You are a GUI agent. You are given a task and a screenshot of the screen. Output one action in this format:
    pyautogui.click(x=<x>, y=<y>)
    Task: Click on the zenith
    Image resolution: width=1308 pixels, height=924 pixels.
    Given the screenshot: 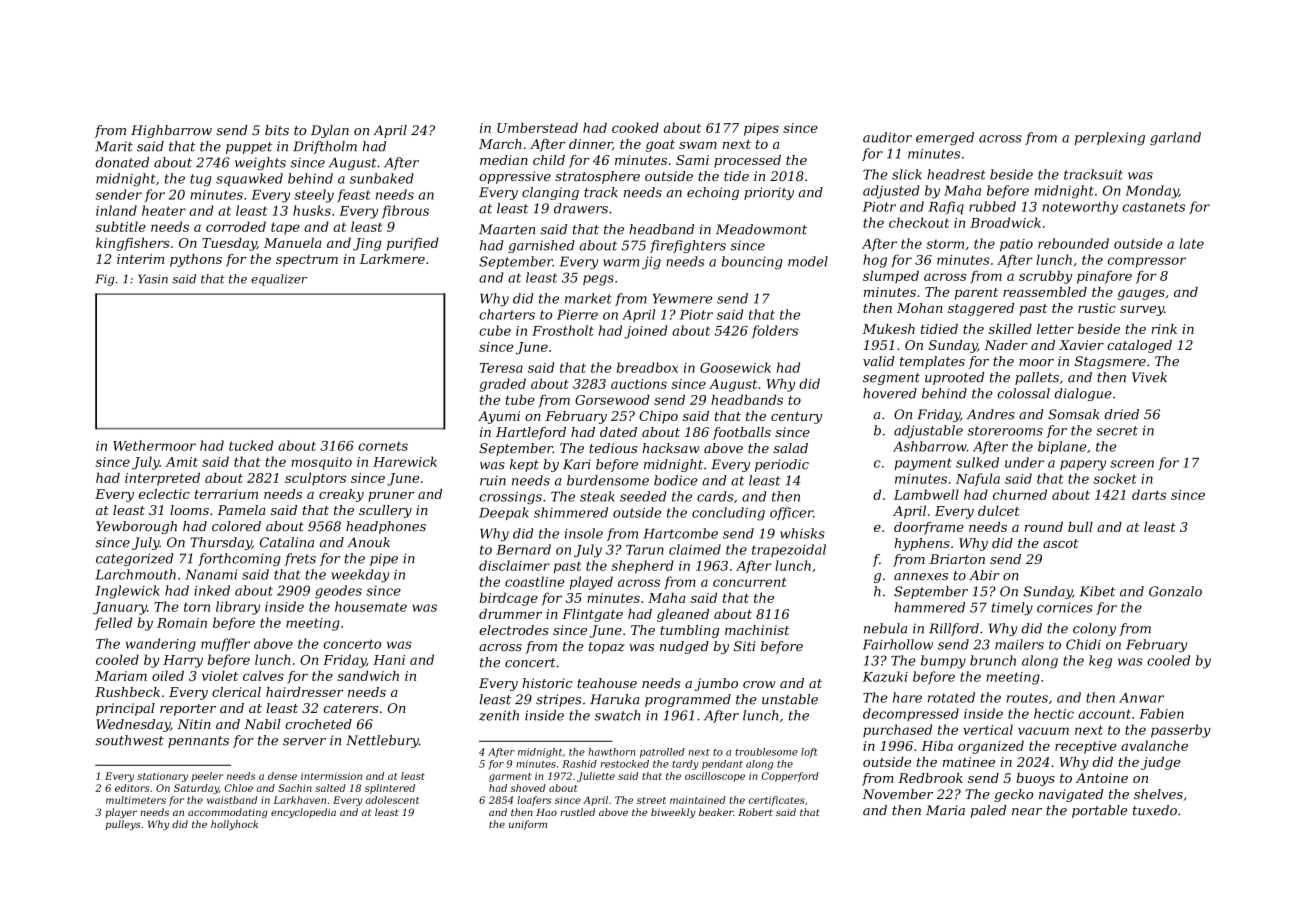 What is the action you would take?
    pyautogui.click(x=499, y=715)
